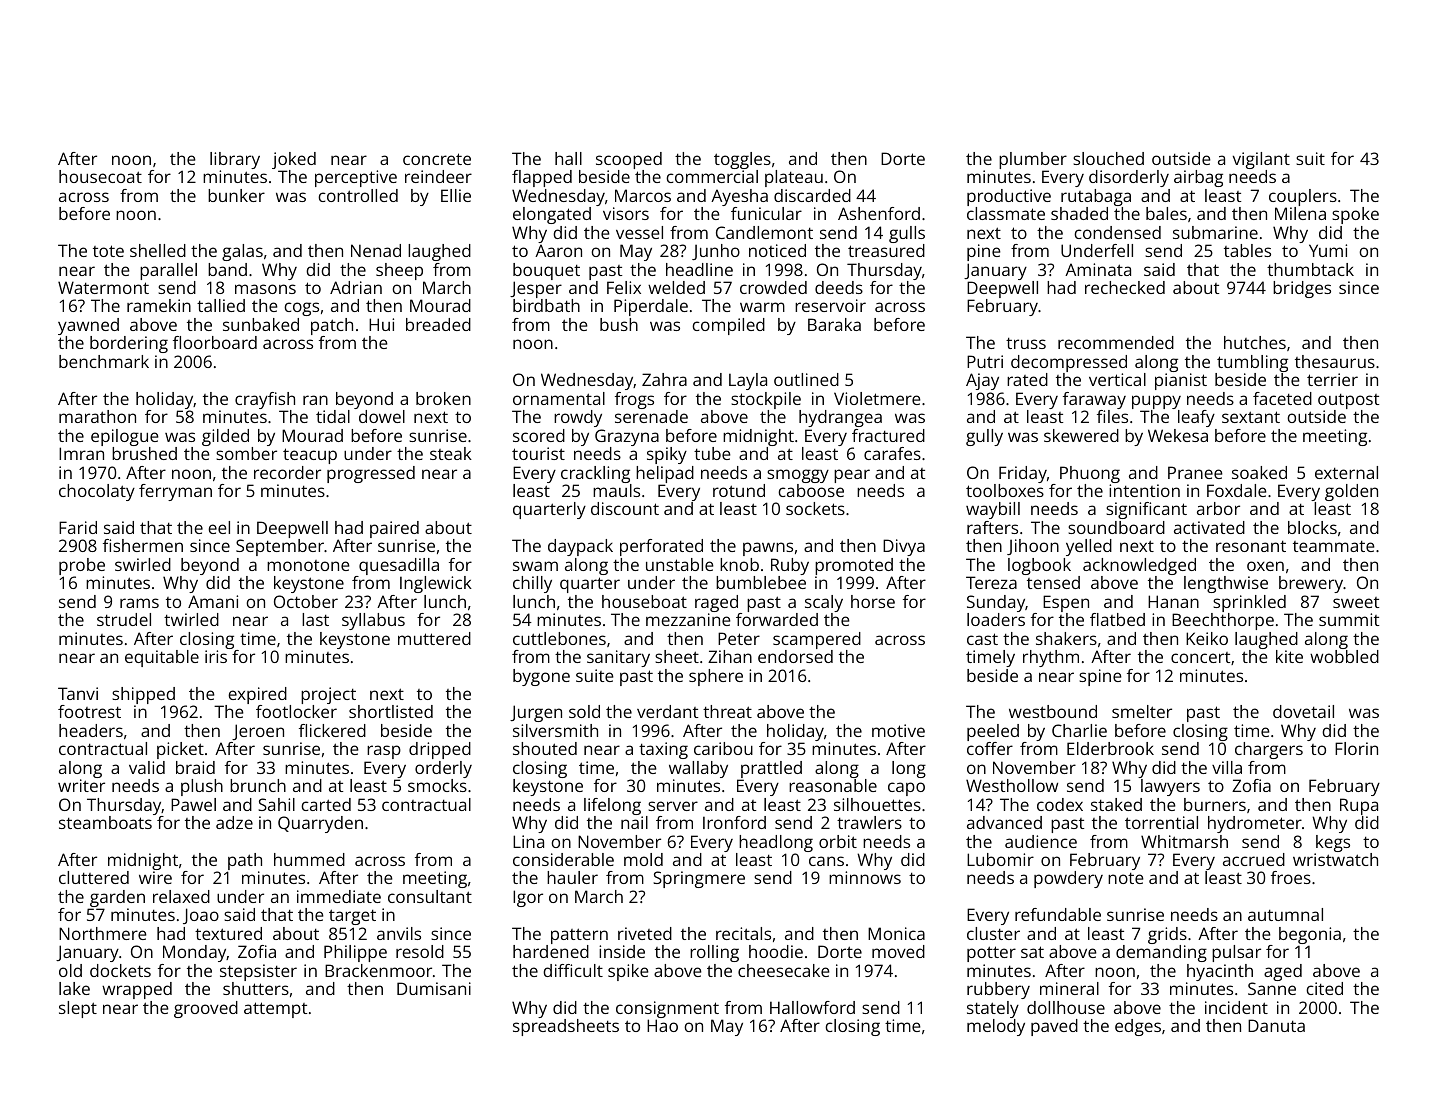 The width and height of the document is (1438, 1111). Describe the element at coordinates (1334, 546) in the document. I see `teammate` at that location.
